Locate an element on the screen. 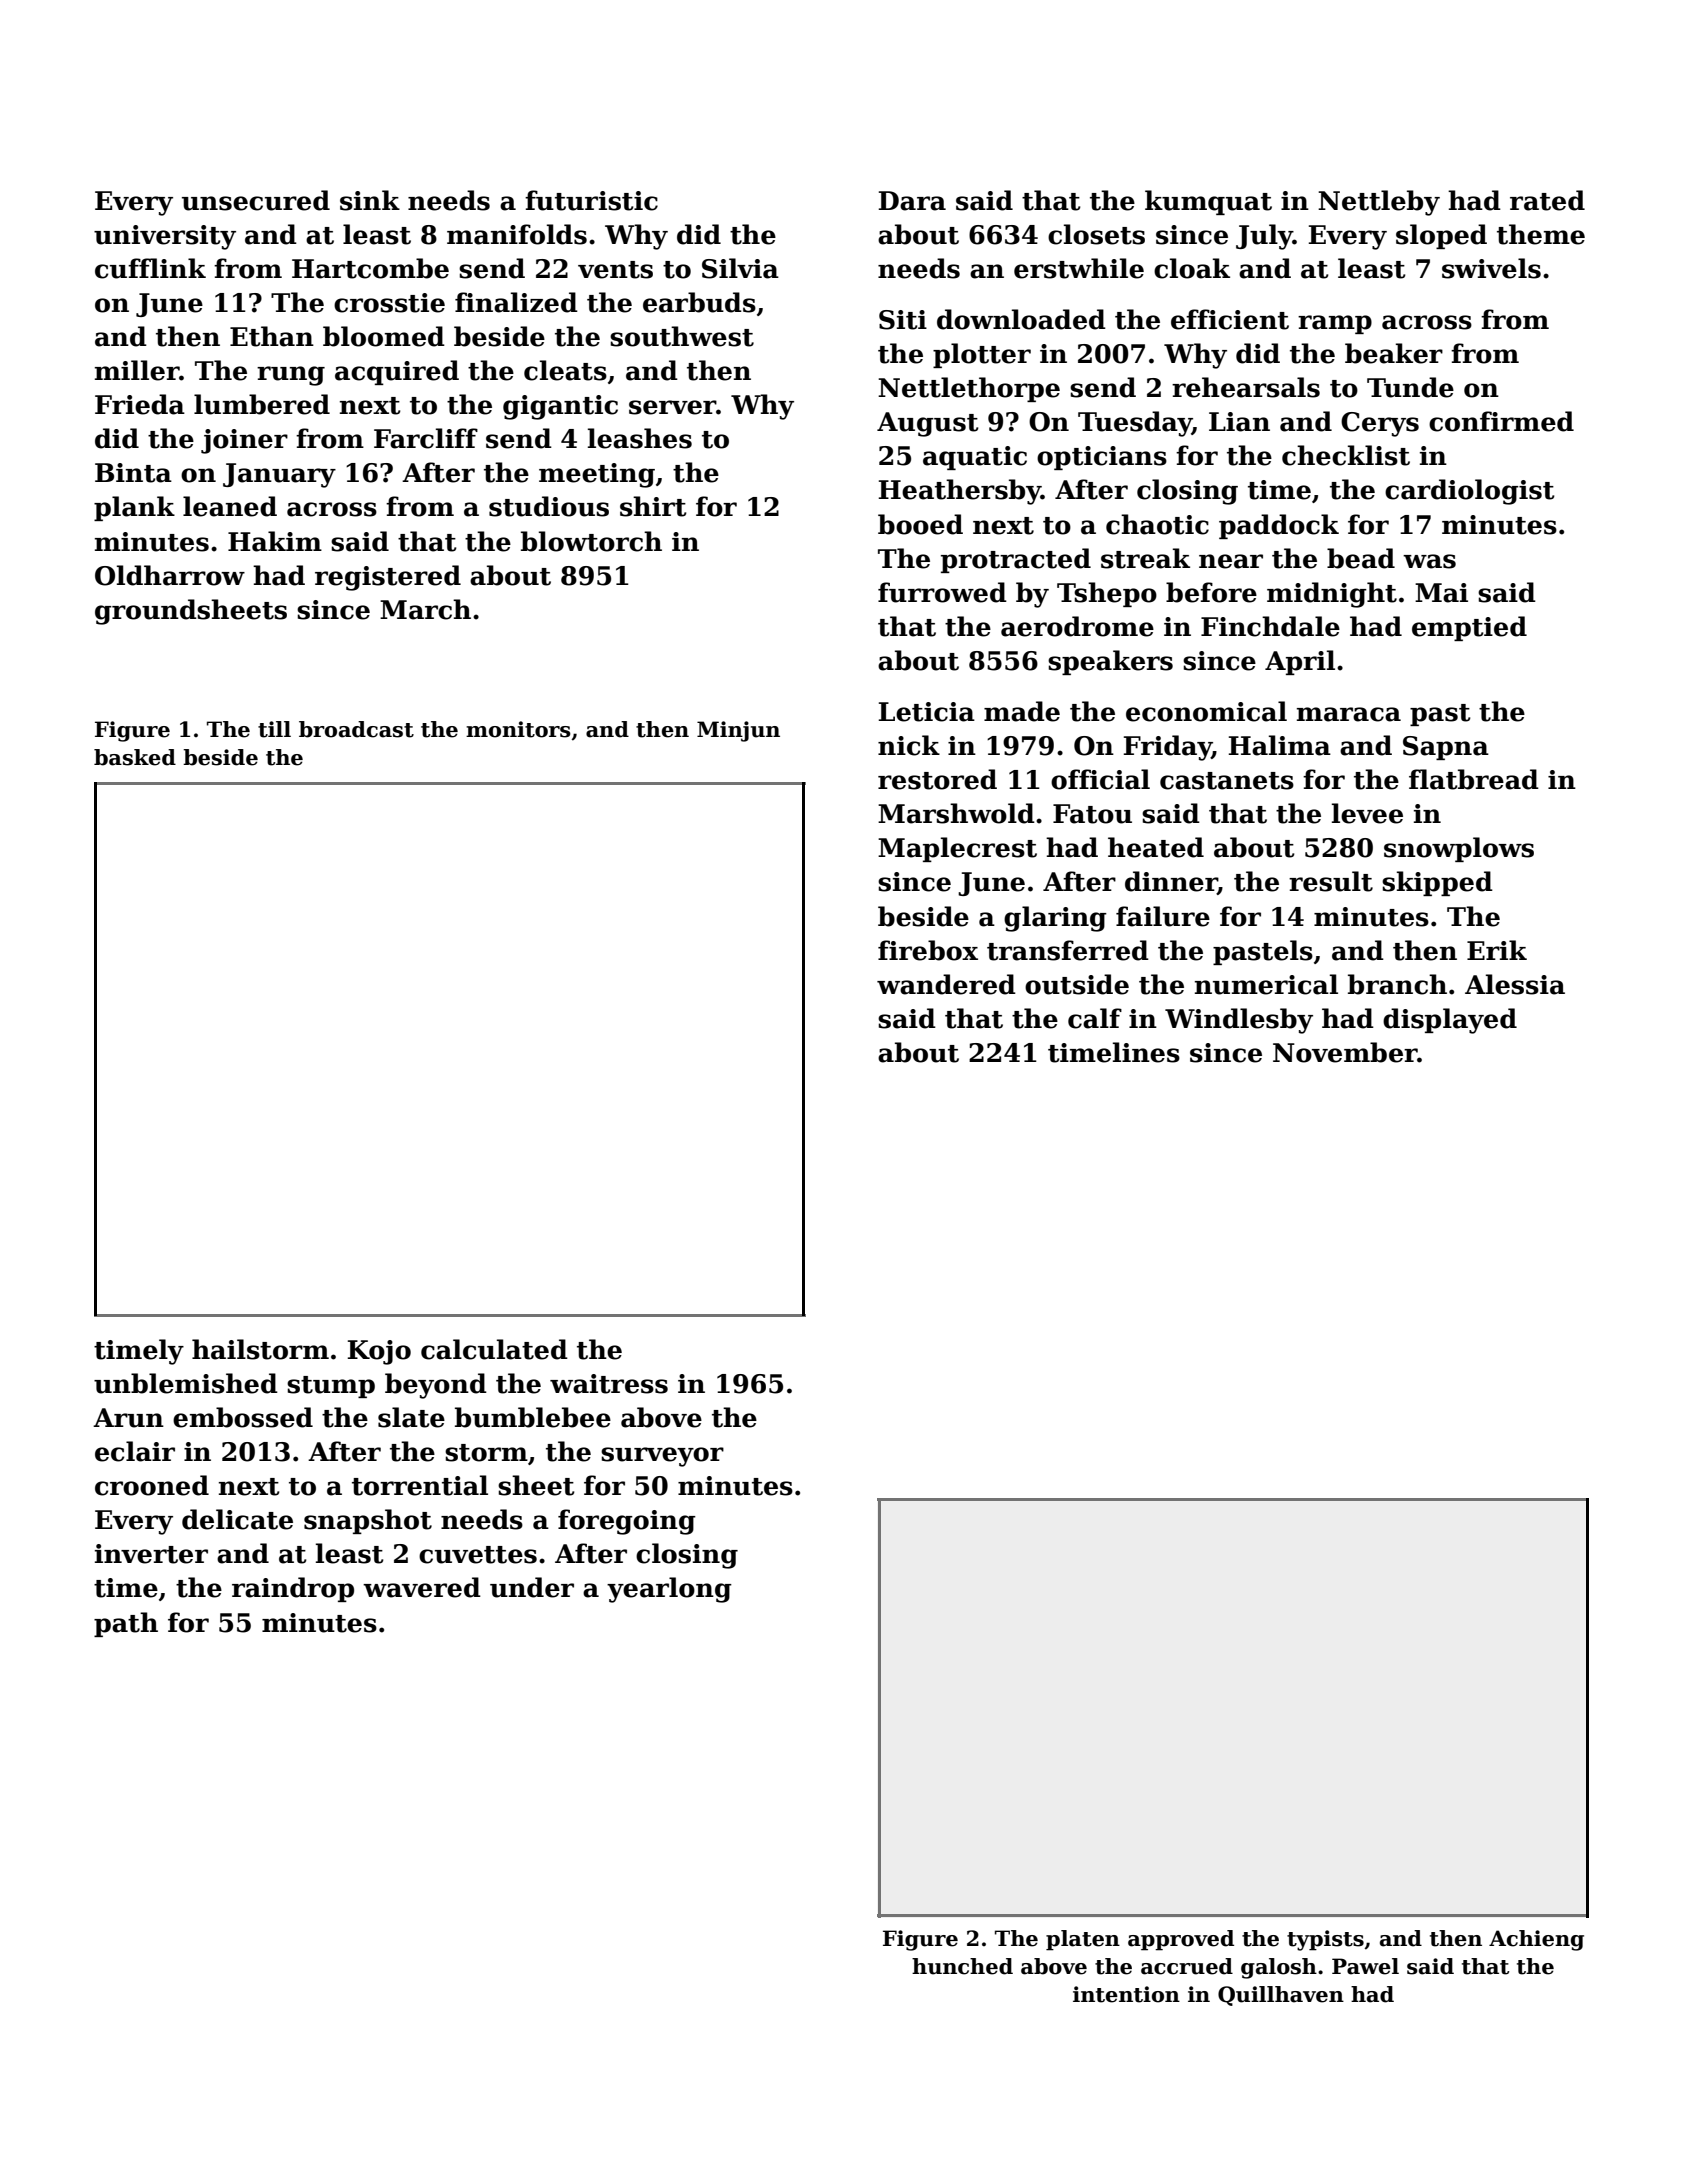 This screenshot has height=2178, width=1683. university is located at coordinates (165, 237).
